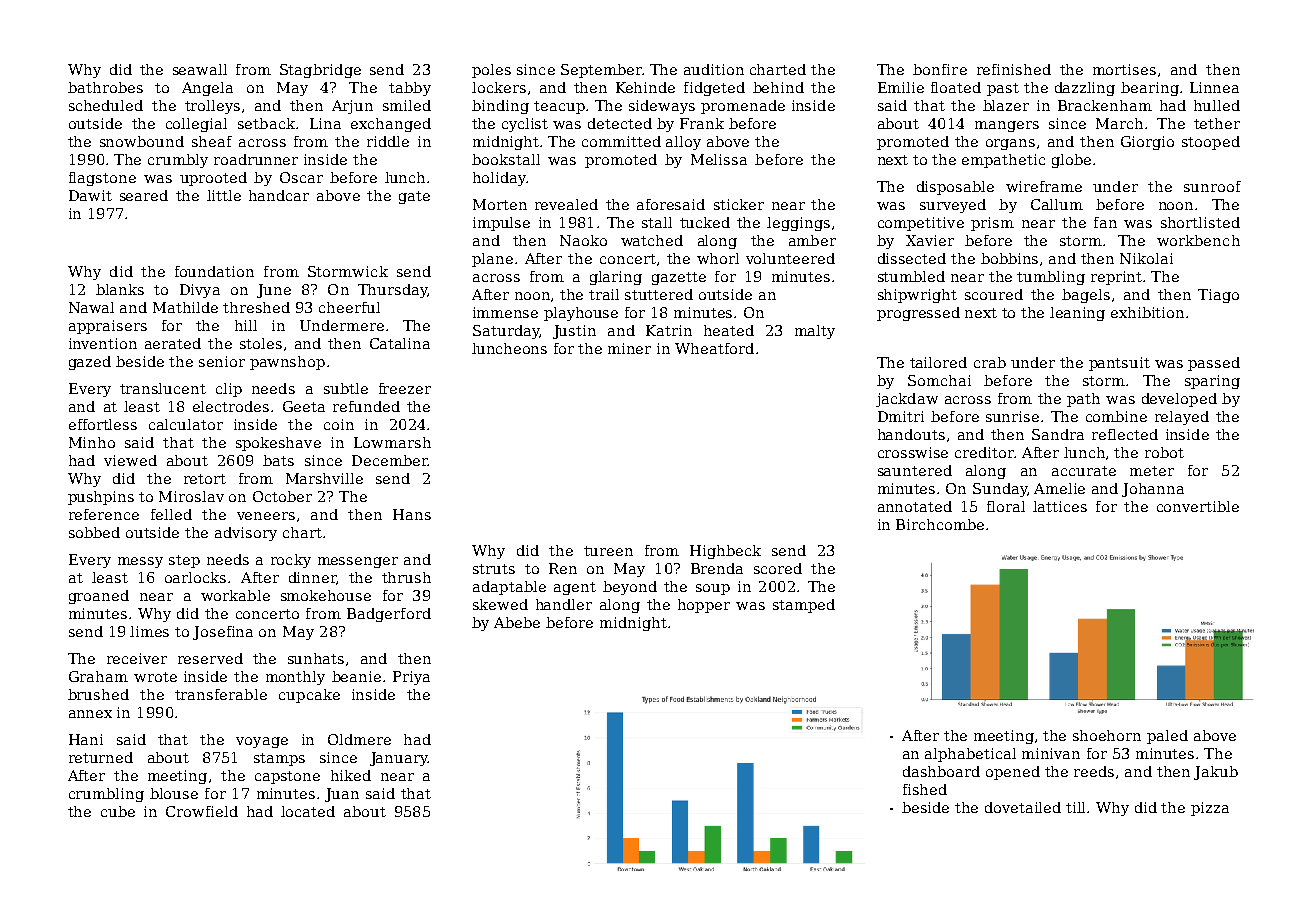 The image size is (1308, 924). Describe the element at coordinates (714, 69) in the screenshot. I see `audition` at that location.
